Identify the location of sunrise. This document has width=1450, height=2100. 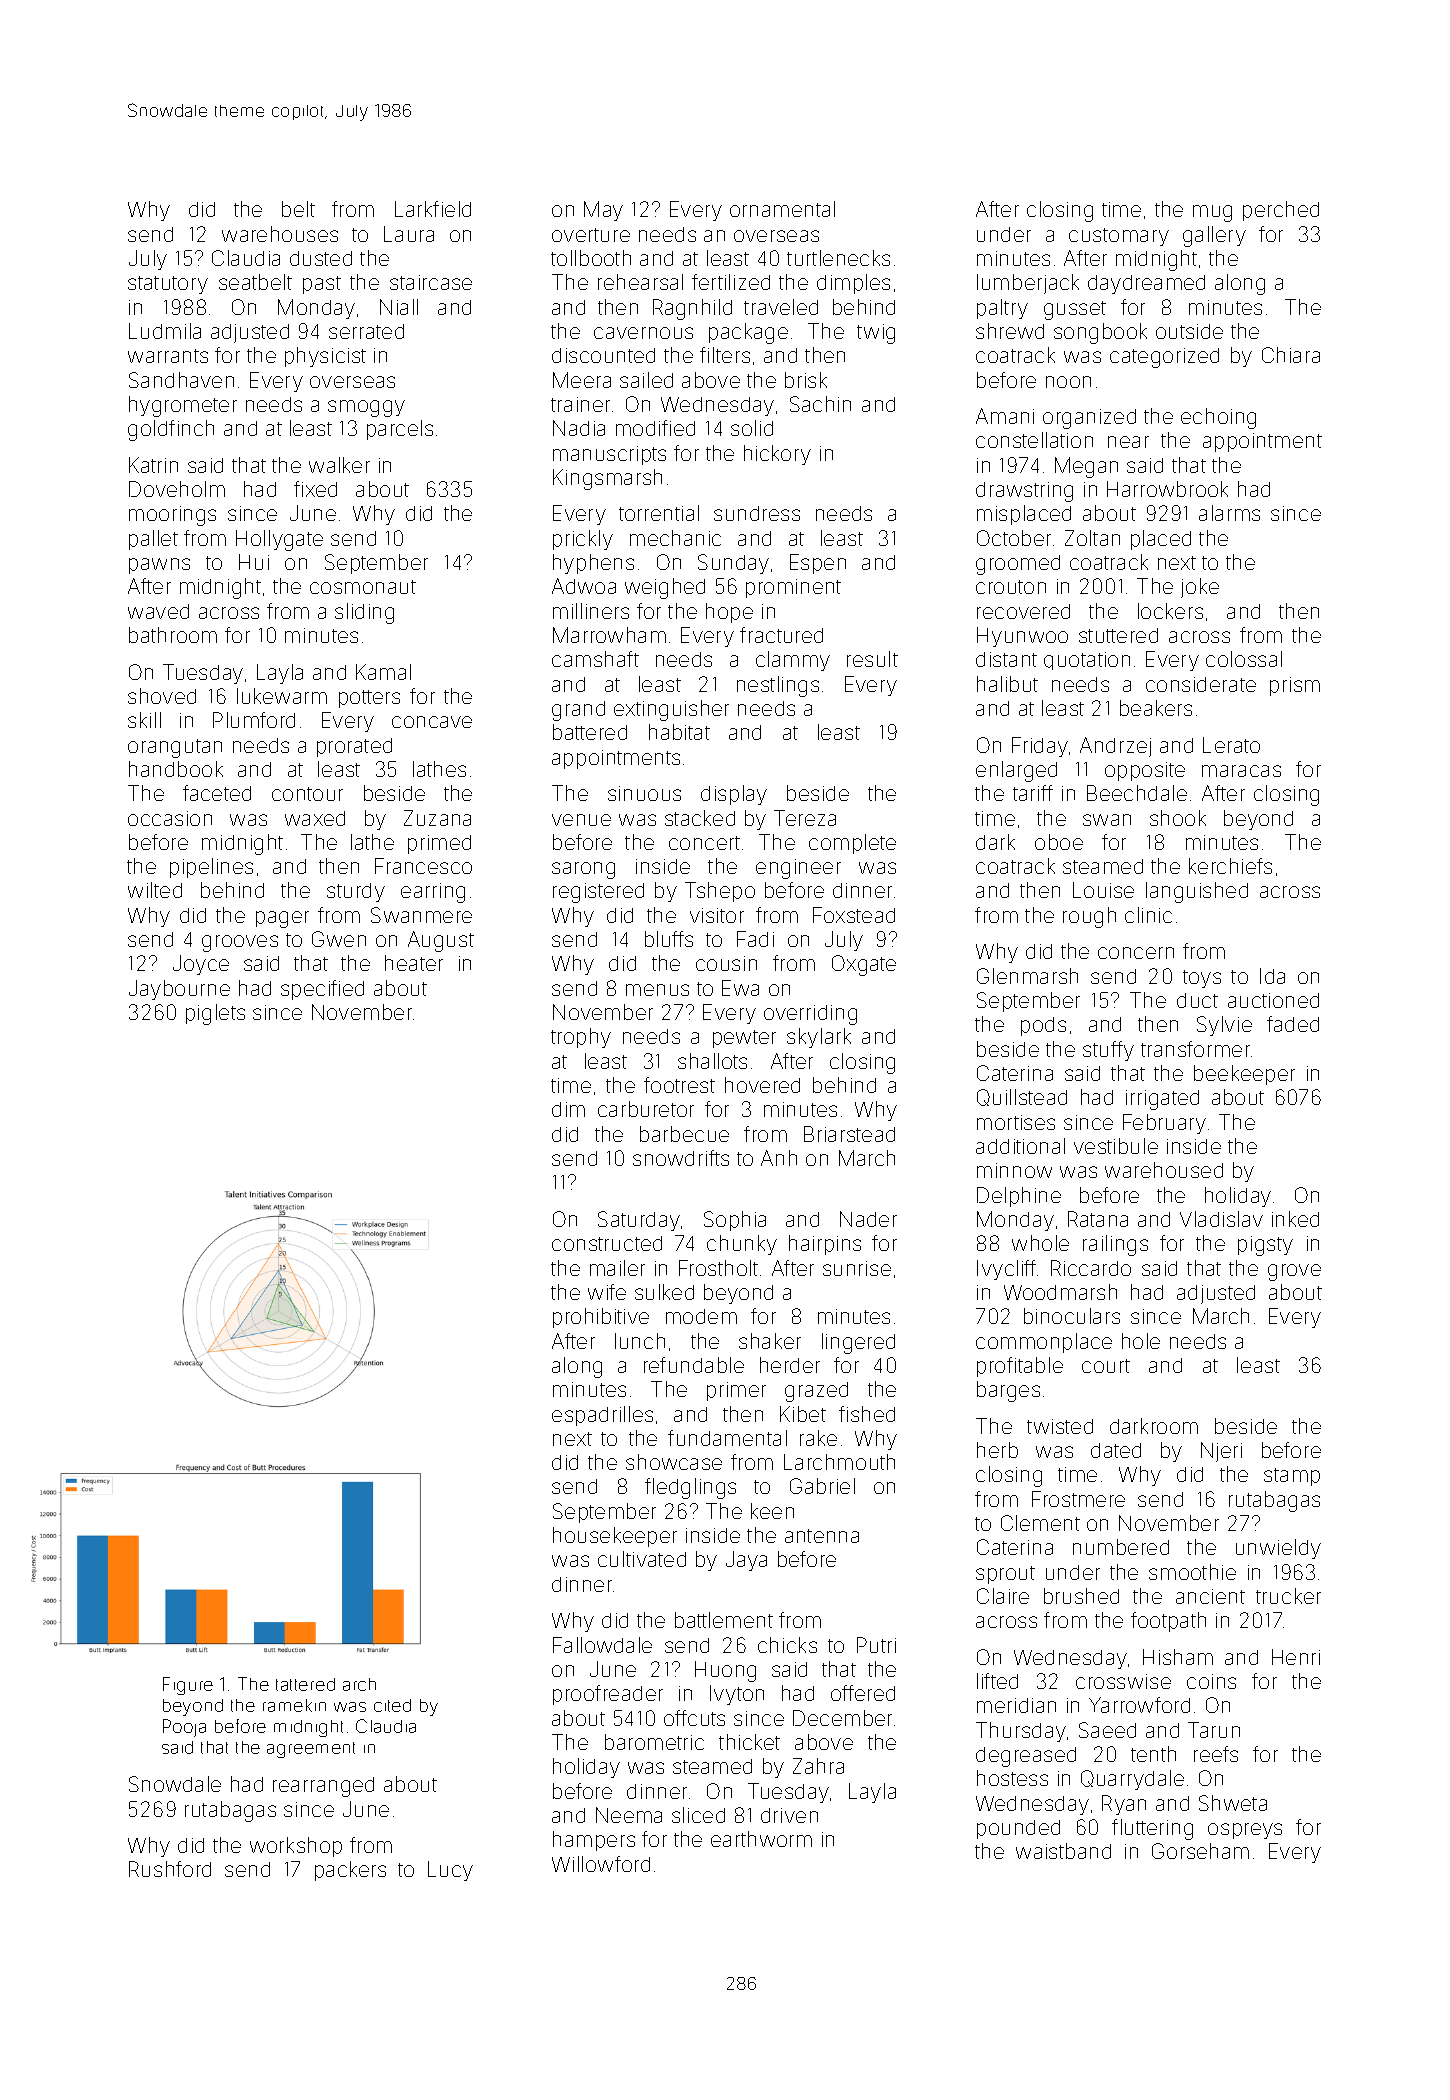
(857, 1268).
